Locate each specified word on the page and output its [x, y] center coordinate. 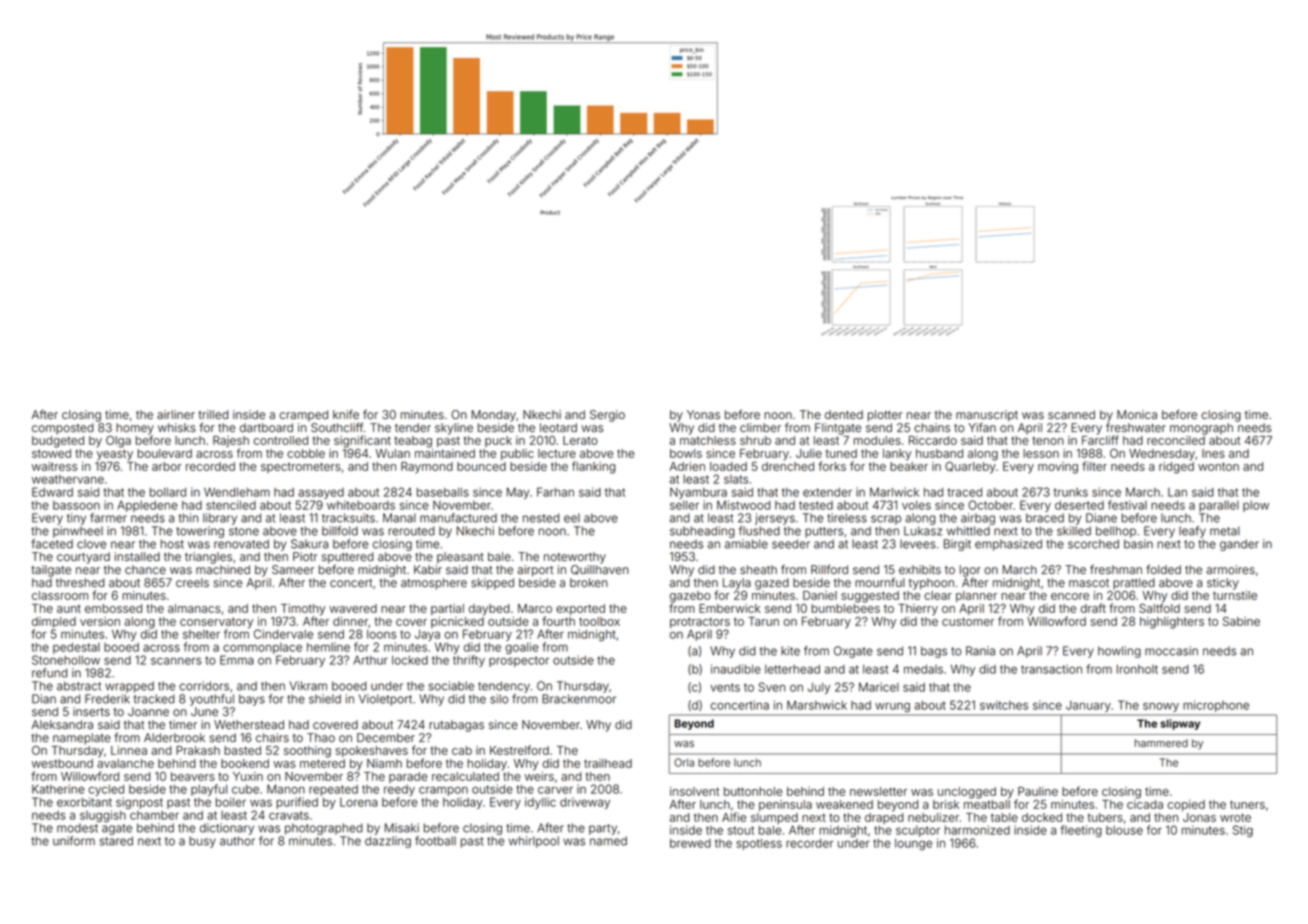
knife [346, 414]
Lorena [358, 802]
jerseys [775, 519]
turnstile [1235, 595]
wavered [353, 608]
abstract [79, 686]
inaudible [736, 669]
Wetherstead [249, 724]
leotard [558, 427]
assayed [321, 493]
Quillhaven [600, 570]
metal [1225, 531]
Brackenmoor [579, 699]
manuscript [987, 416]
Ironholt [1137, 669]
